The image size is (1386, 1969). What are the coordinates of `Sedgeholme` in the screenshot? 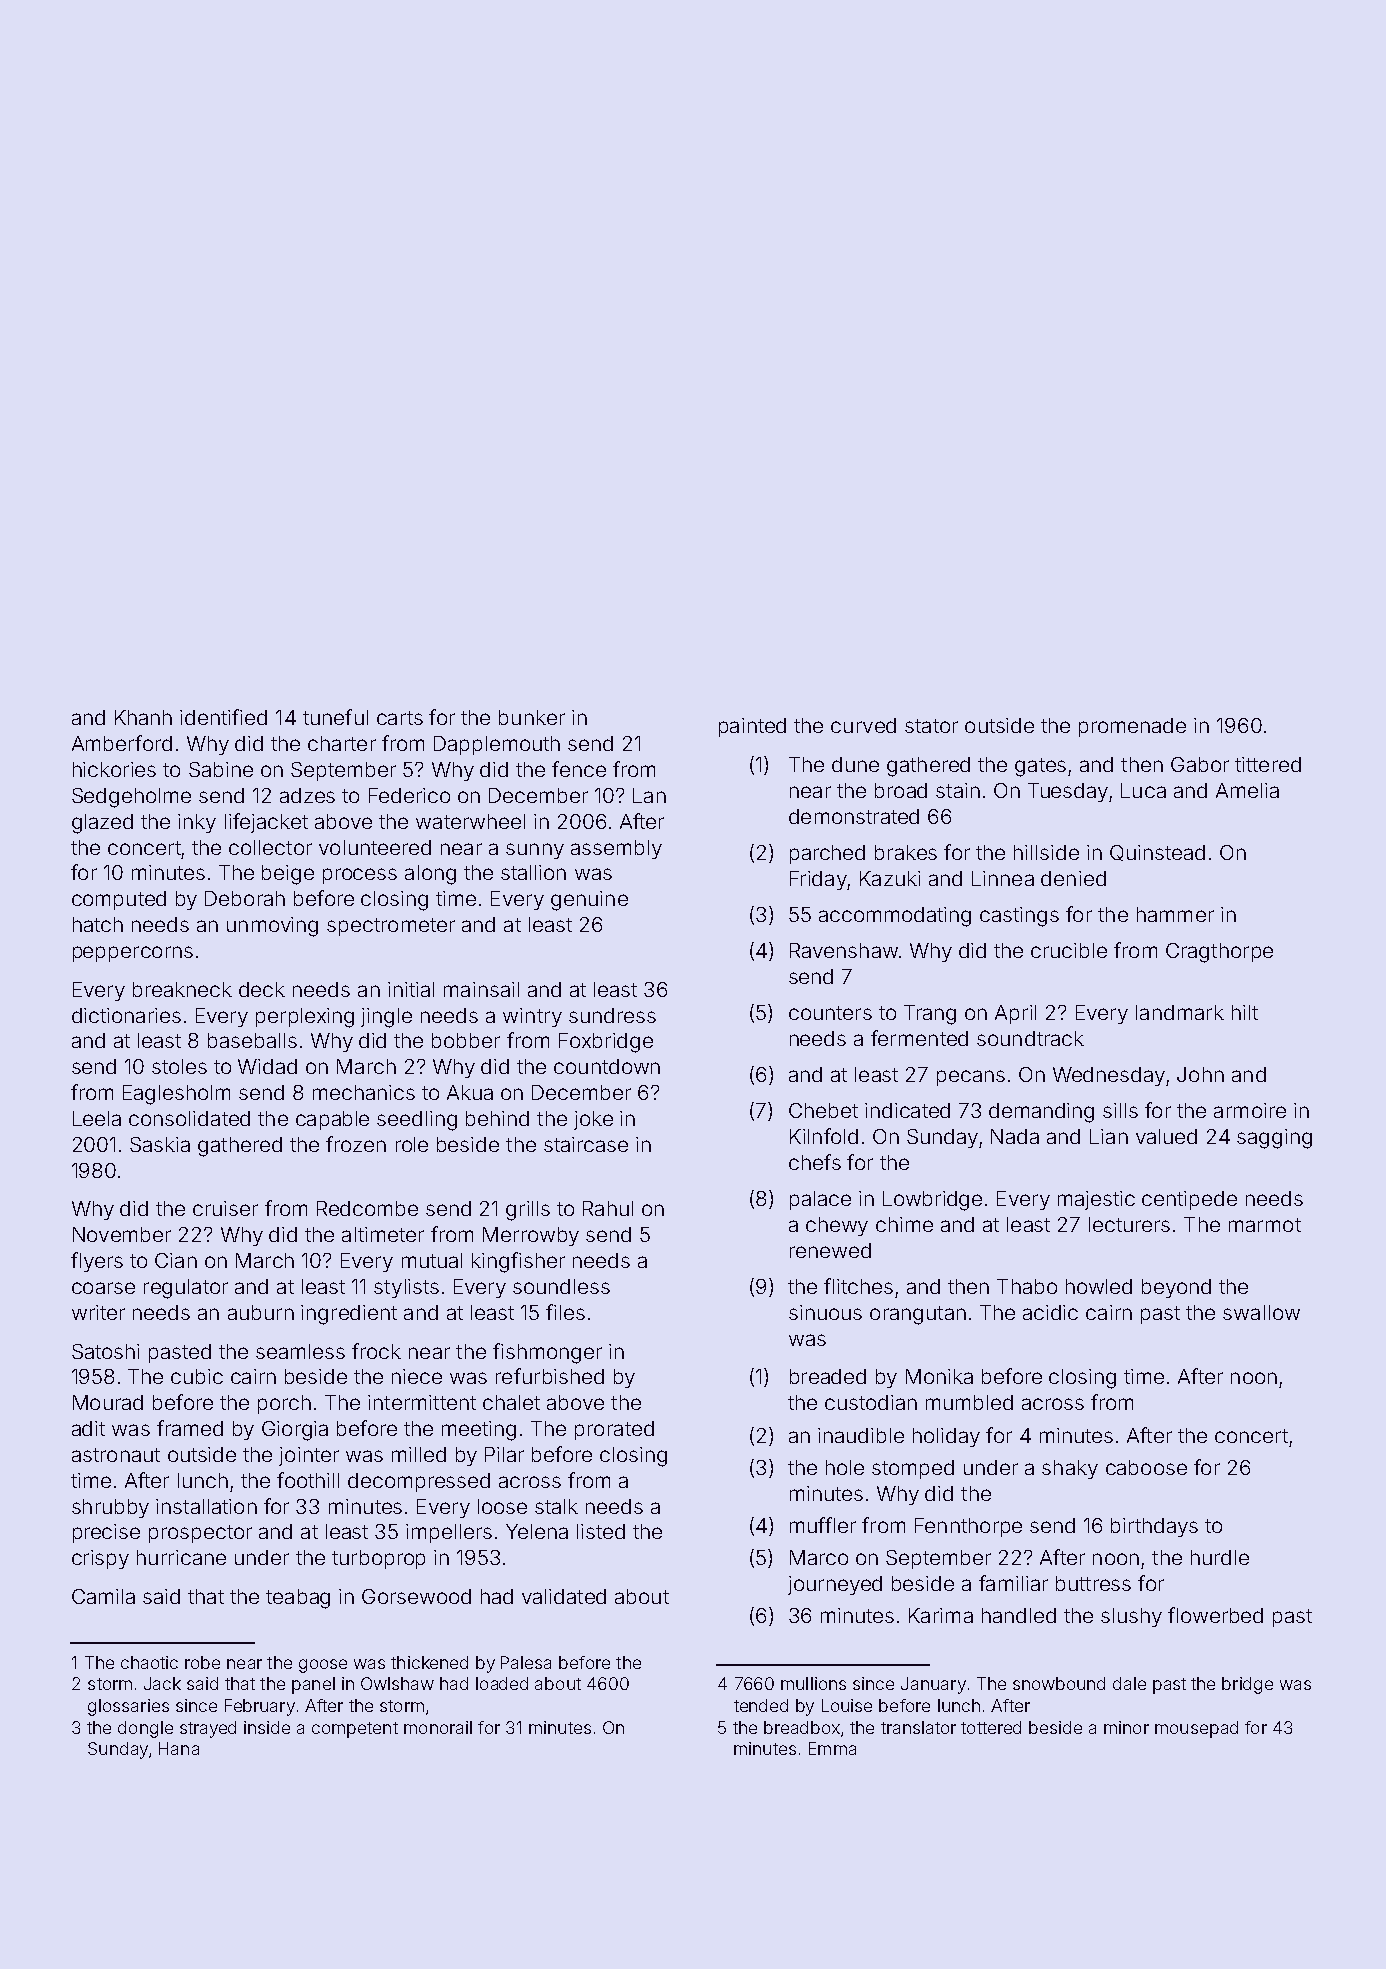 It's located at (131, 798).
